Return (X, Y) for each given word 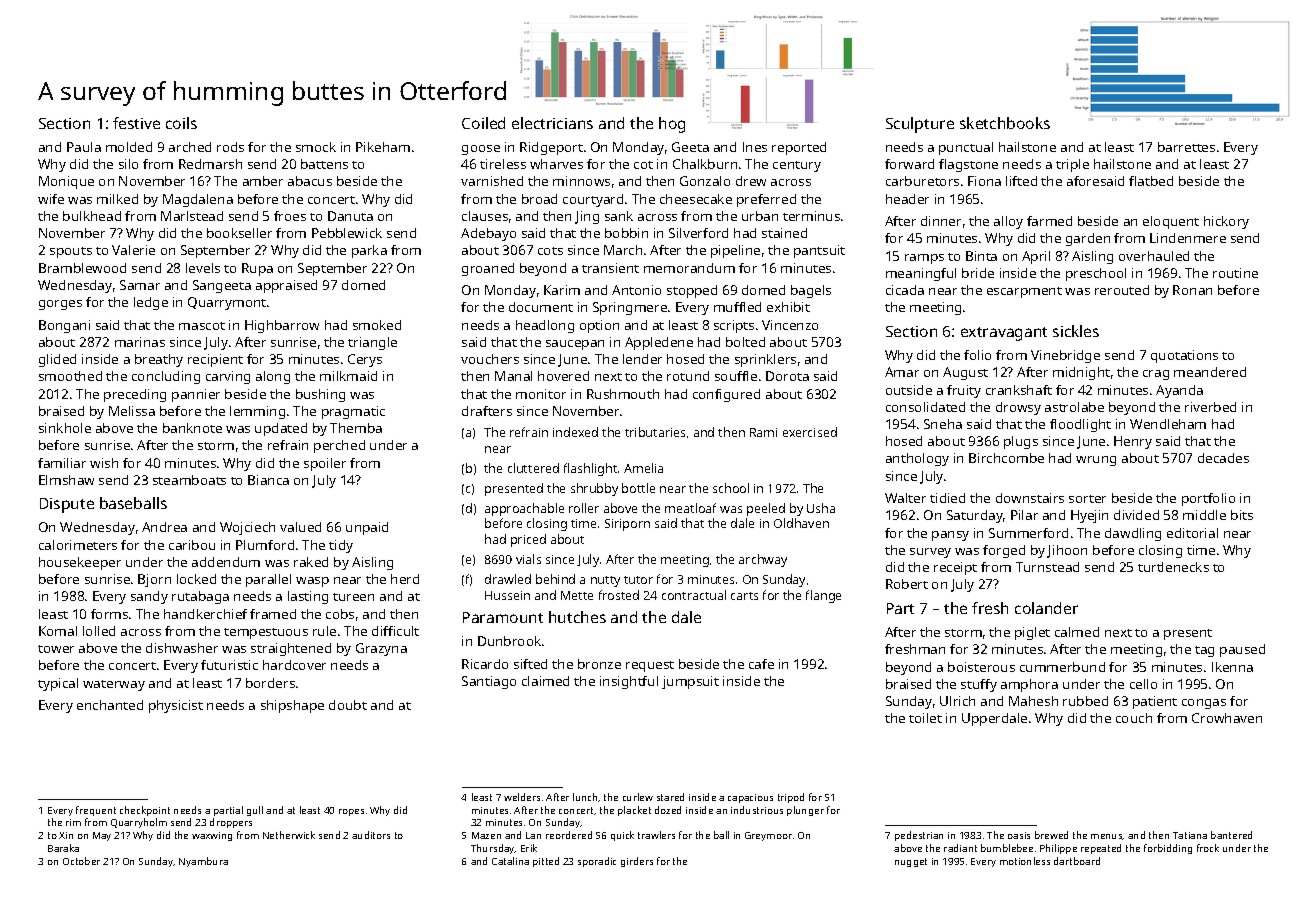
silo (128, 164)
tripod (791, 798)
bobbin (626, 233)
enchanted (110, 705)
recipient (215, 360)
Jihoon (1067, 551)
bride (978, 273)
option (599, 326)
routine (1235, 273)
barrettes (1186, 147)
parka (369, 251)
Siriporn (627, 525)
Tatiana (1190, 835)
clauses (485, 216)
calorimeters (78, 545)
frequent (96, 811)
